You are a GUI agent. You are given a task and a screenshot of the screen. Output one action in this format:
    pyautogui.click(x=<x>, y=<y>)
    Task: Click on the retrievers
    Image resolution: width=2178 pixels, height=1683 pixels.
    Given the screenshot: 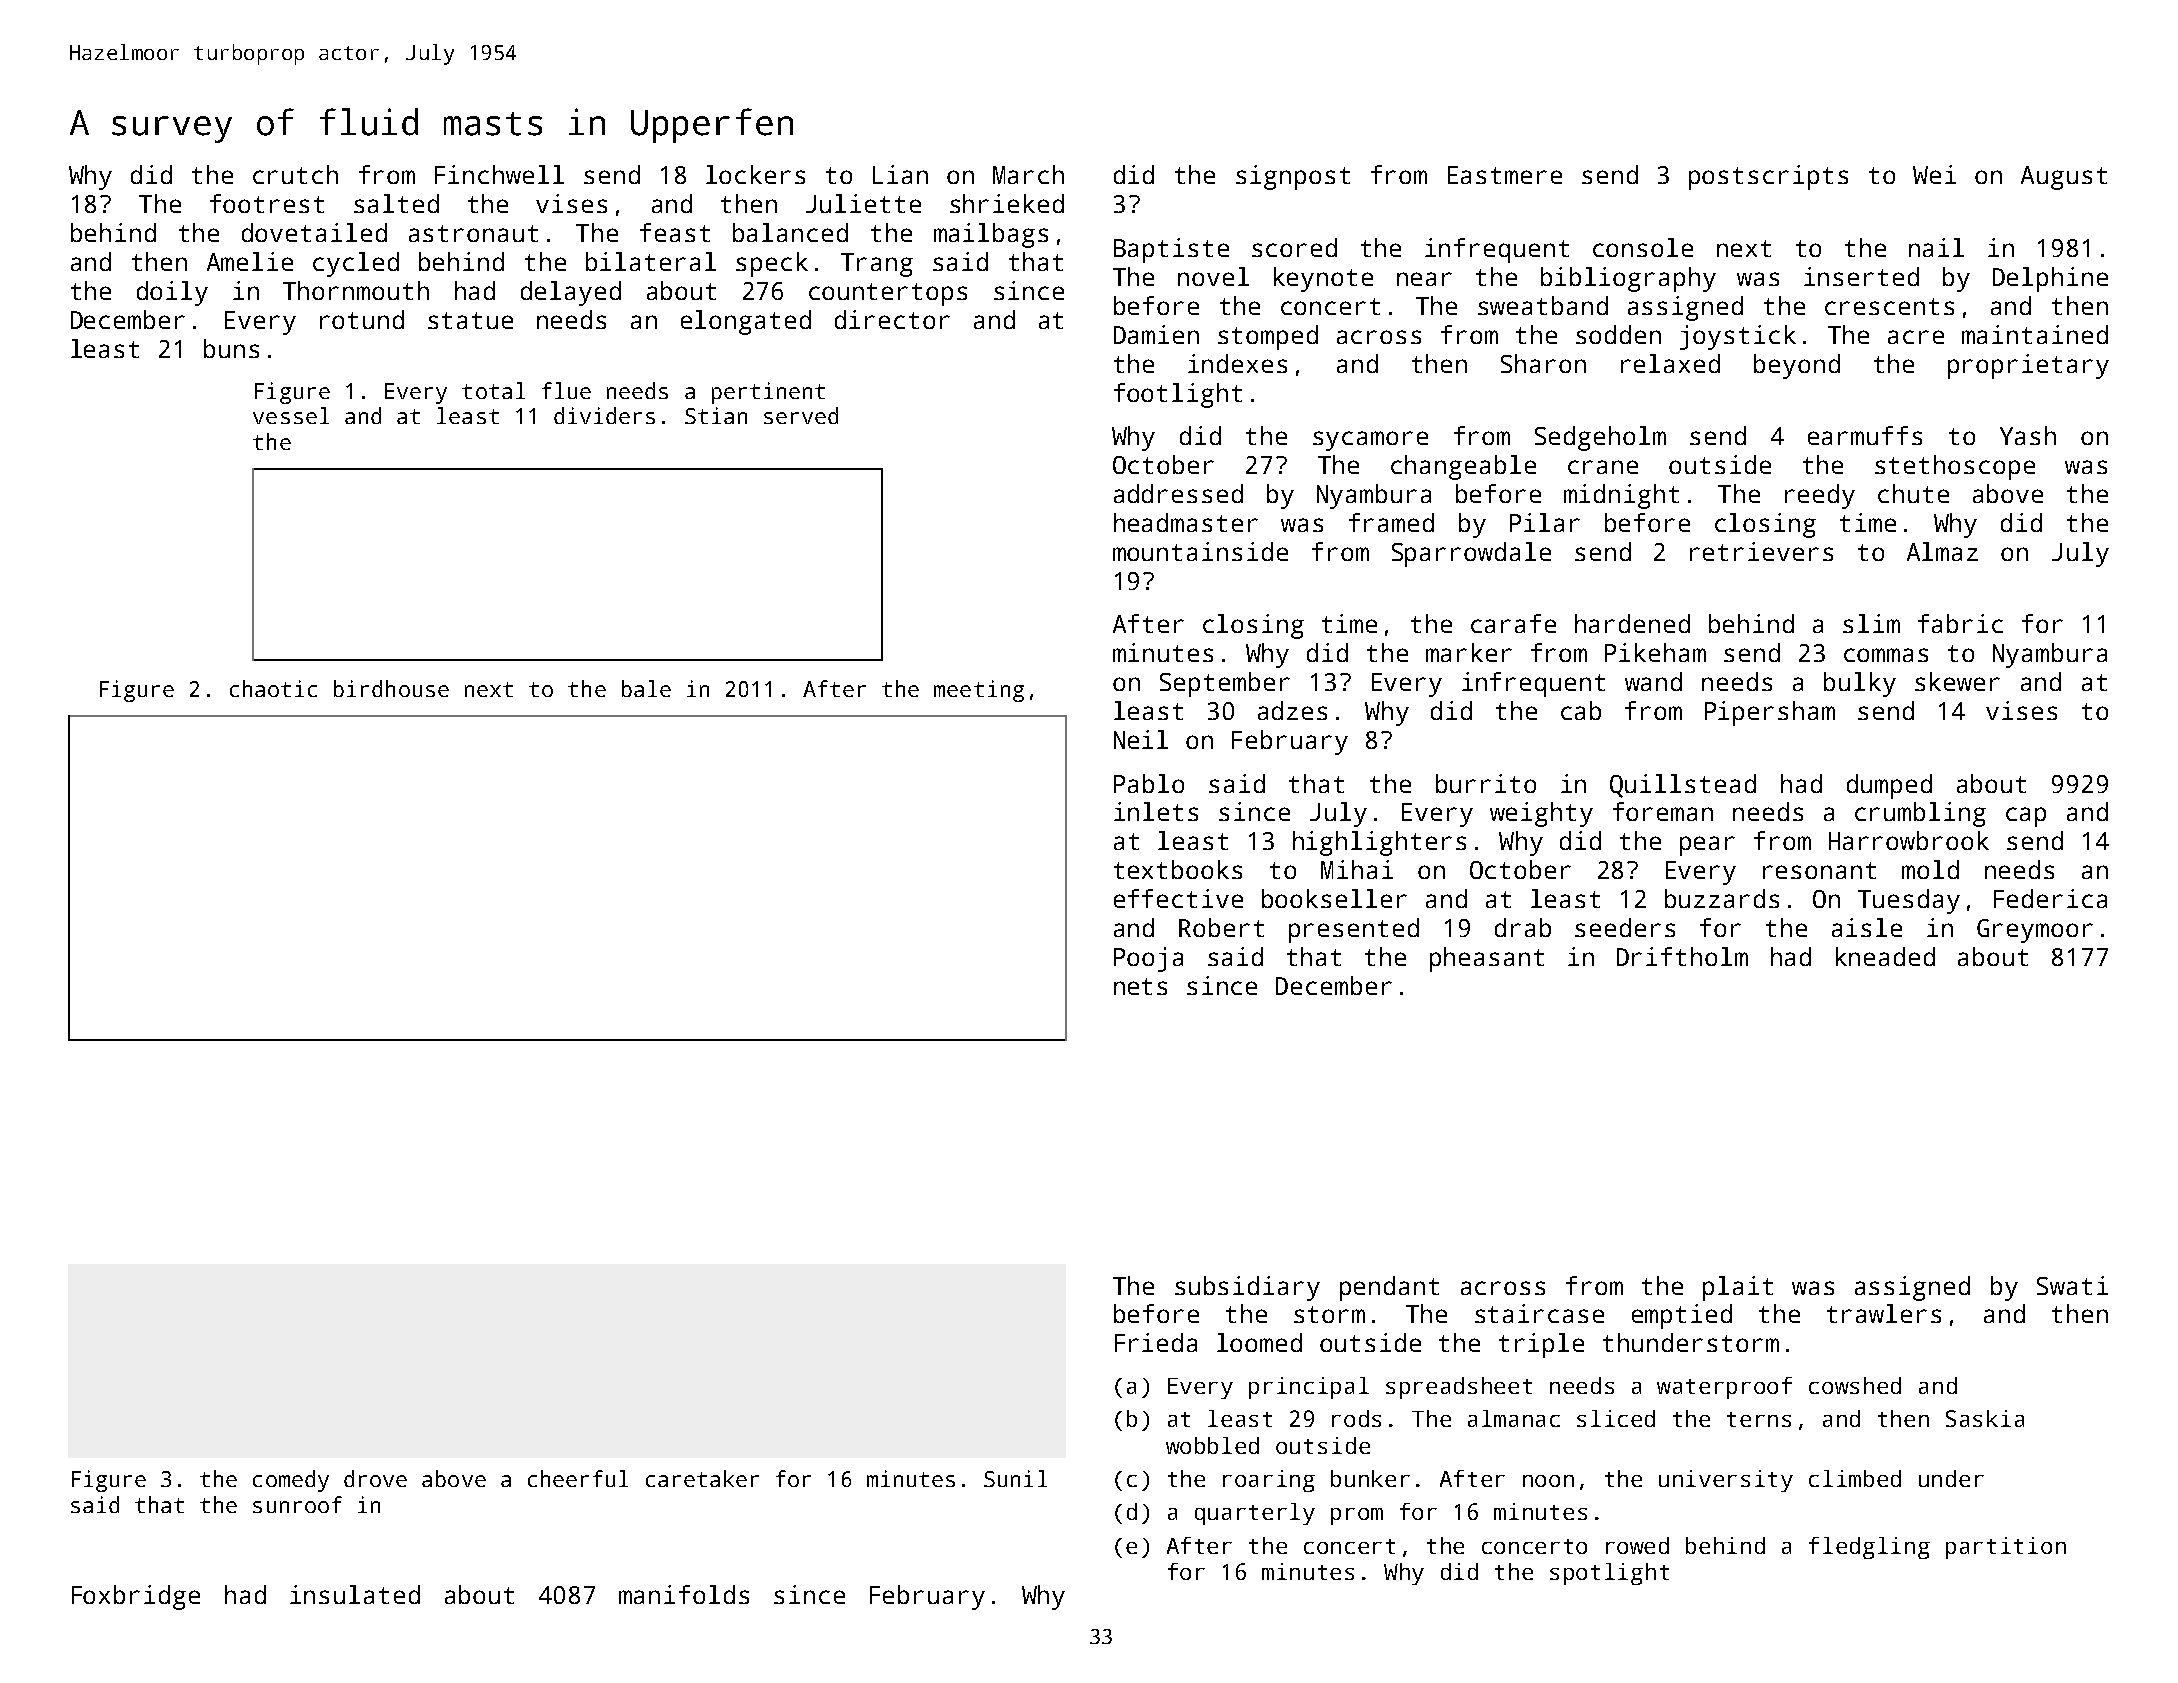 What is the action you would take?
    pyautogui.click(x=1761, y=551)
